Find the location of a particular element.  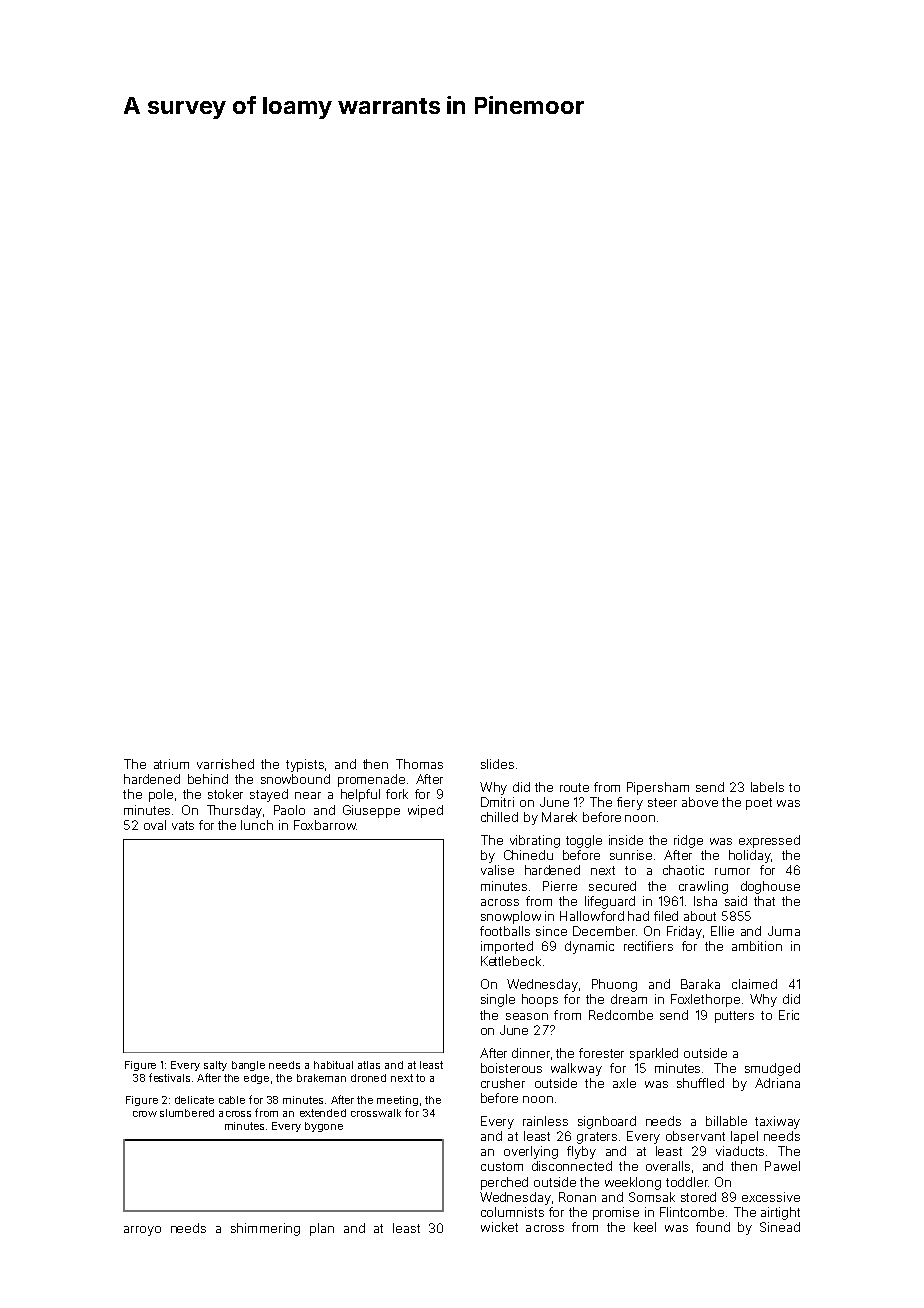

wiped is located at coordinates (425, 811).
